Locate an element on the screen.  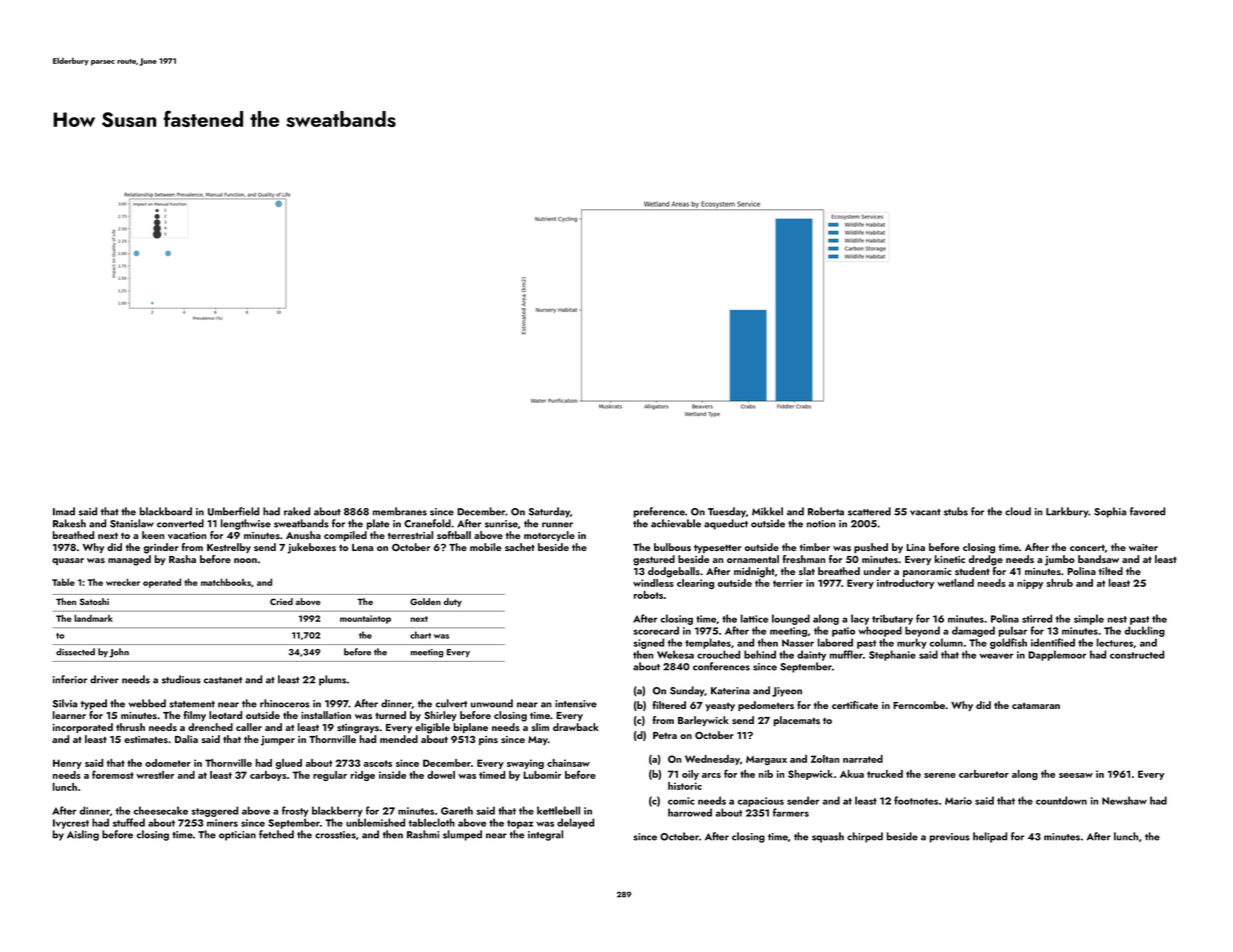
motorcycle is located at coordinates (549, 536).
